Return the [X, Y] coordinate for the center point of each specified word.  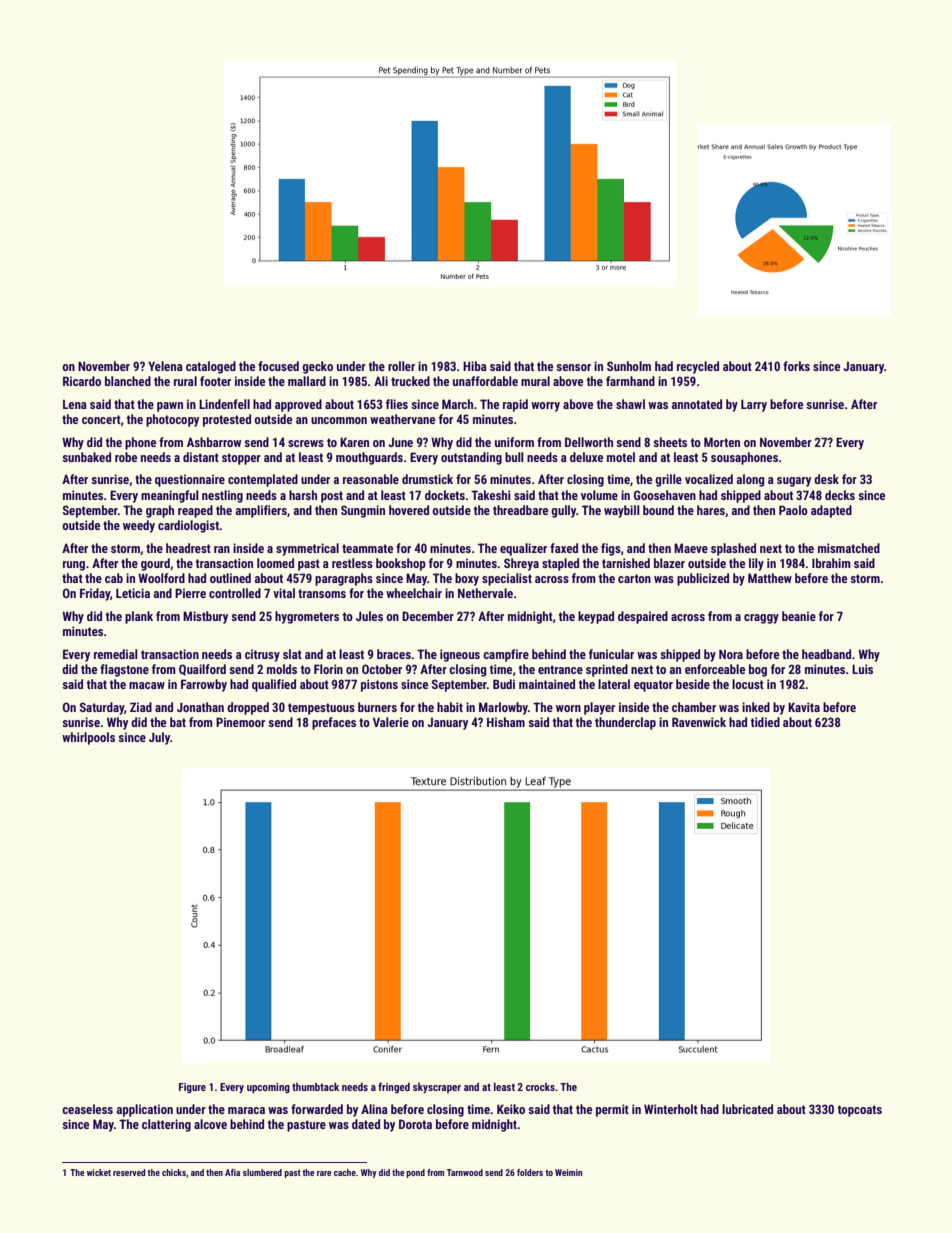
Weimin [568, 1172]
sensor [573, 367]
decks [840, 495]
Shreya [521, 564]
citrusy [262, 655]
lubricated [747, 1109]
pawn [170, 407]
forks [796, 366]
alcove [210, 1124]
